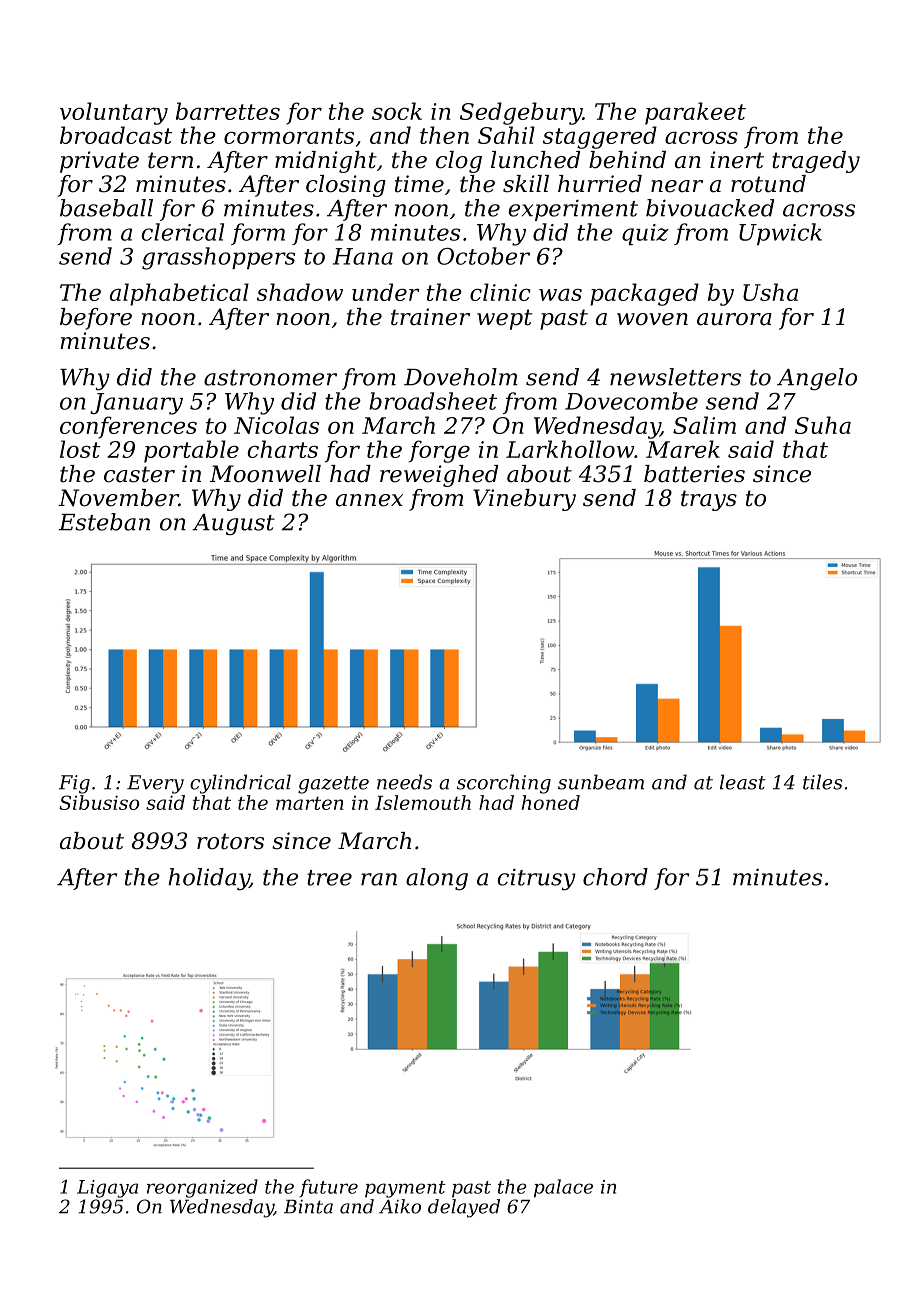 The width and height of the screenshot is (924, 1311). What do you see at coordinates (104, 522) in the screenshot?
I see `Esteban` at bounding box center [104, 522].
